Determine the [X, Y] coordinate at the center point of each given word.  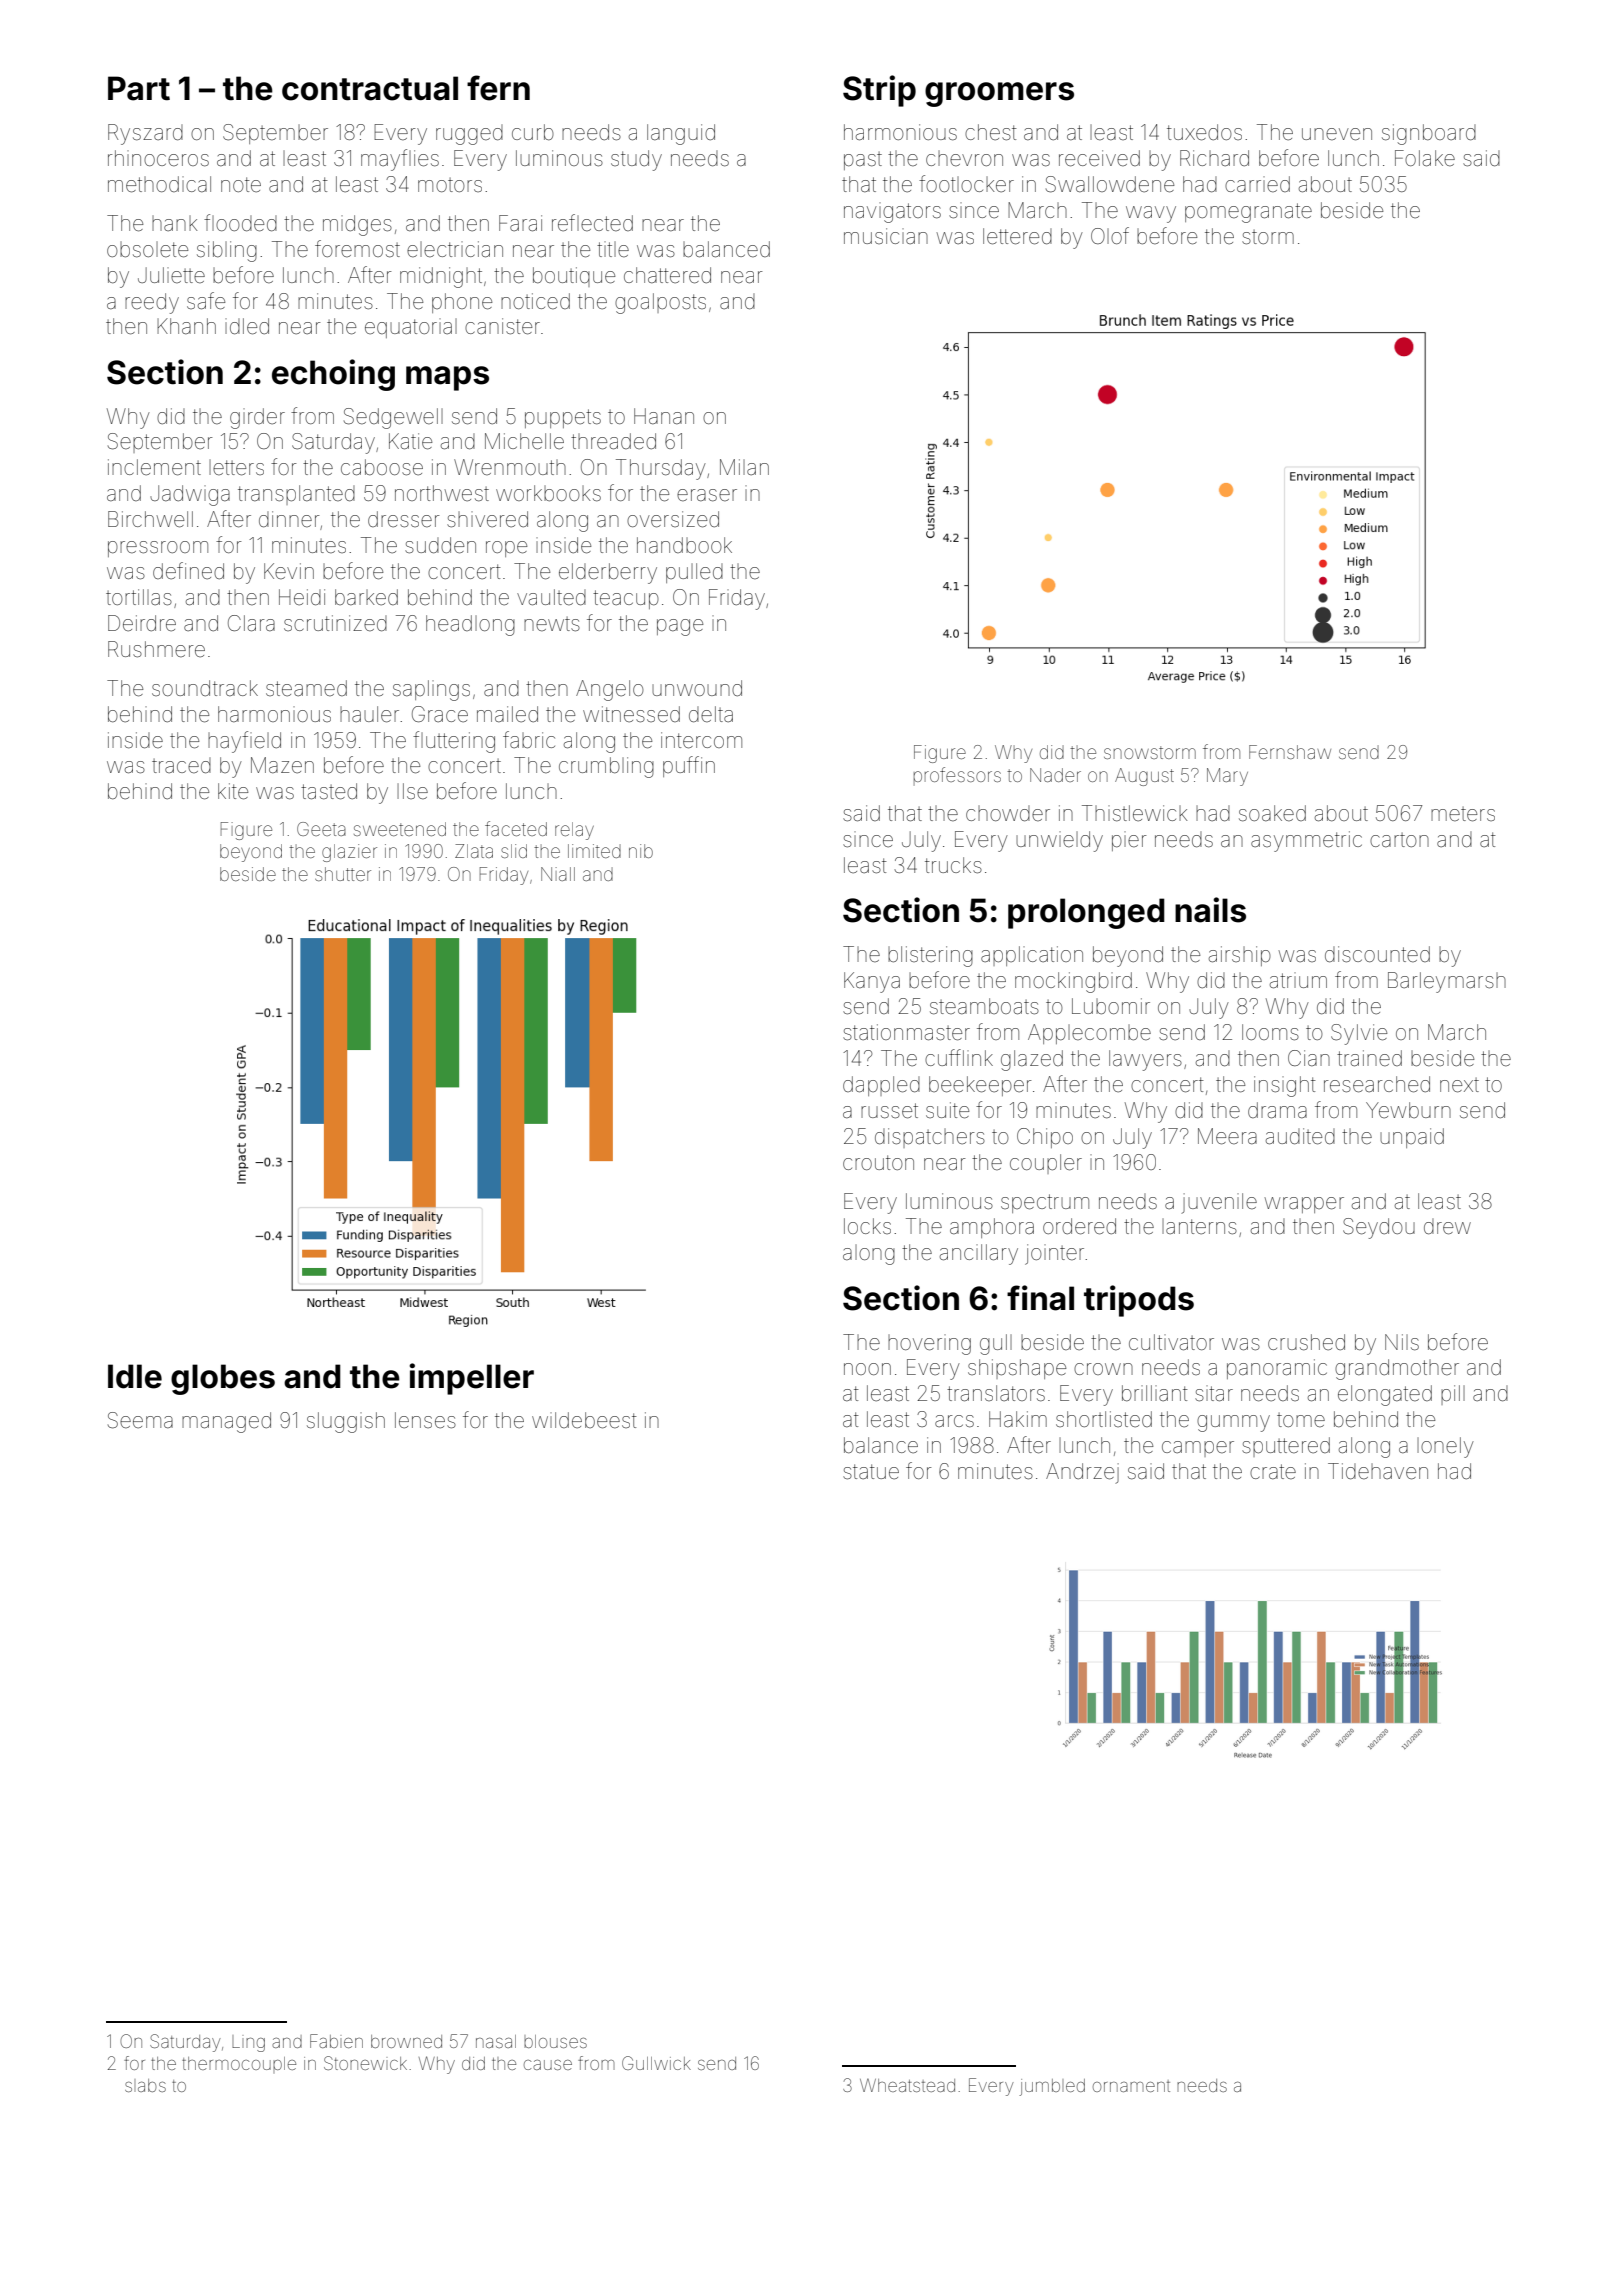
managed [226, 1422]
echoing [333, 375]
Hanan [664, 416]
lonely [1445, 1447]
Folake [1425, 158]
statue [871, 1471]
